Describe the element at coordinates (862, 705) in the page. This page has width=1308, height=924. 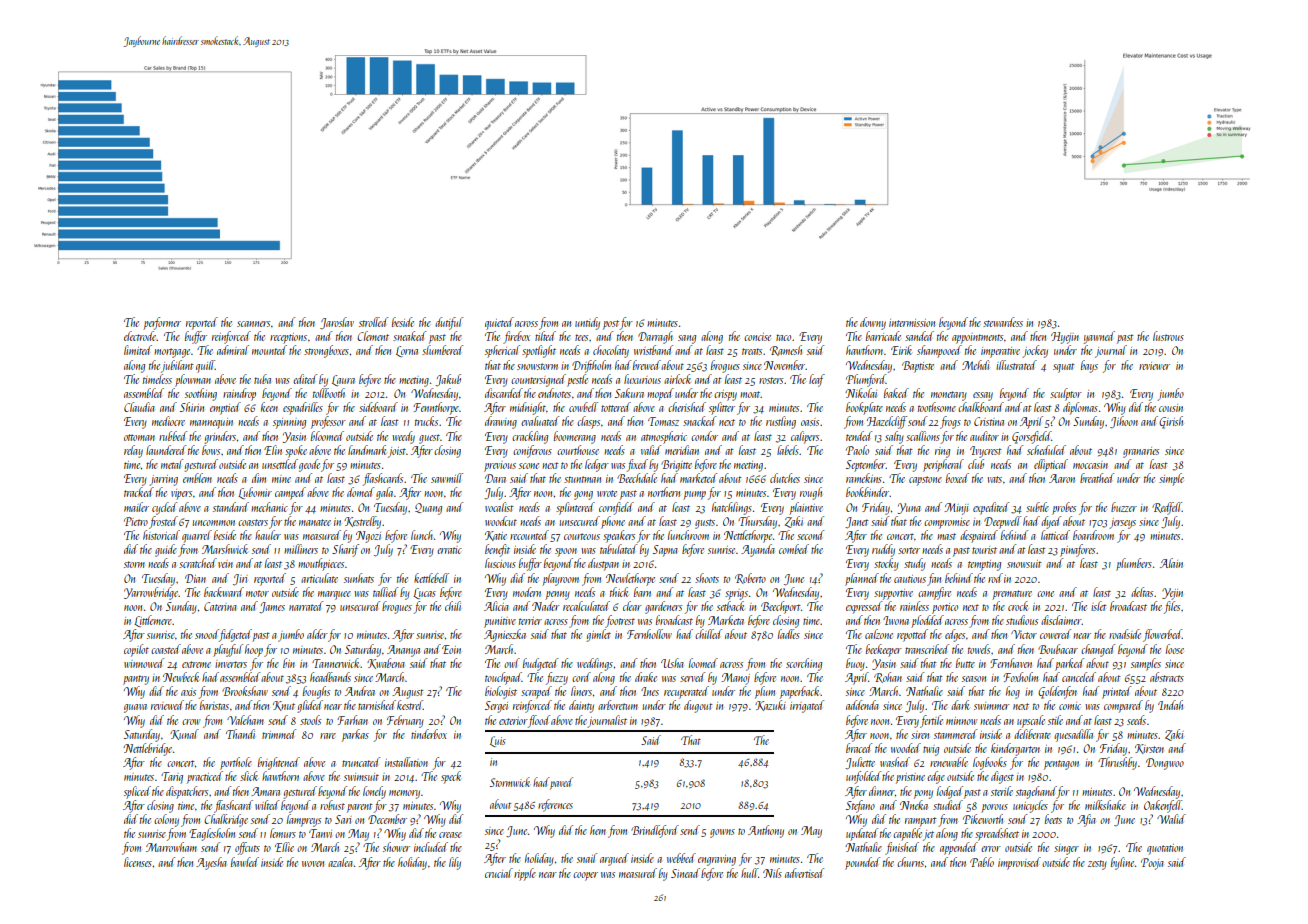
I see `addenda` at that location.
